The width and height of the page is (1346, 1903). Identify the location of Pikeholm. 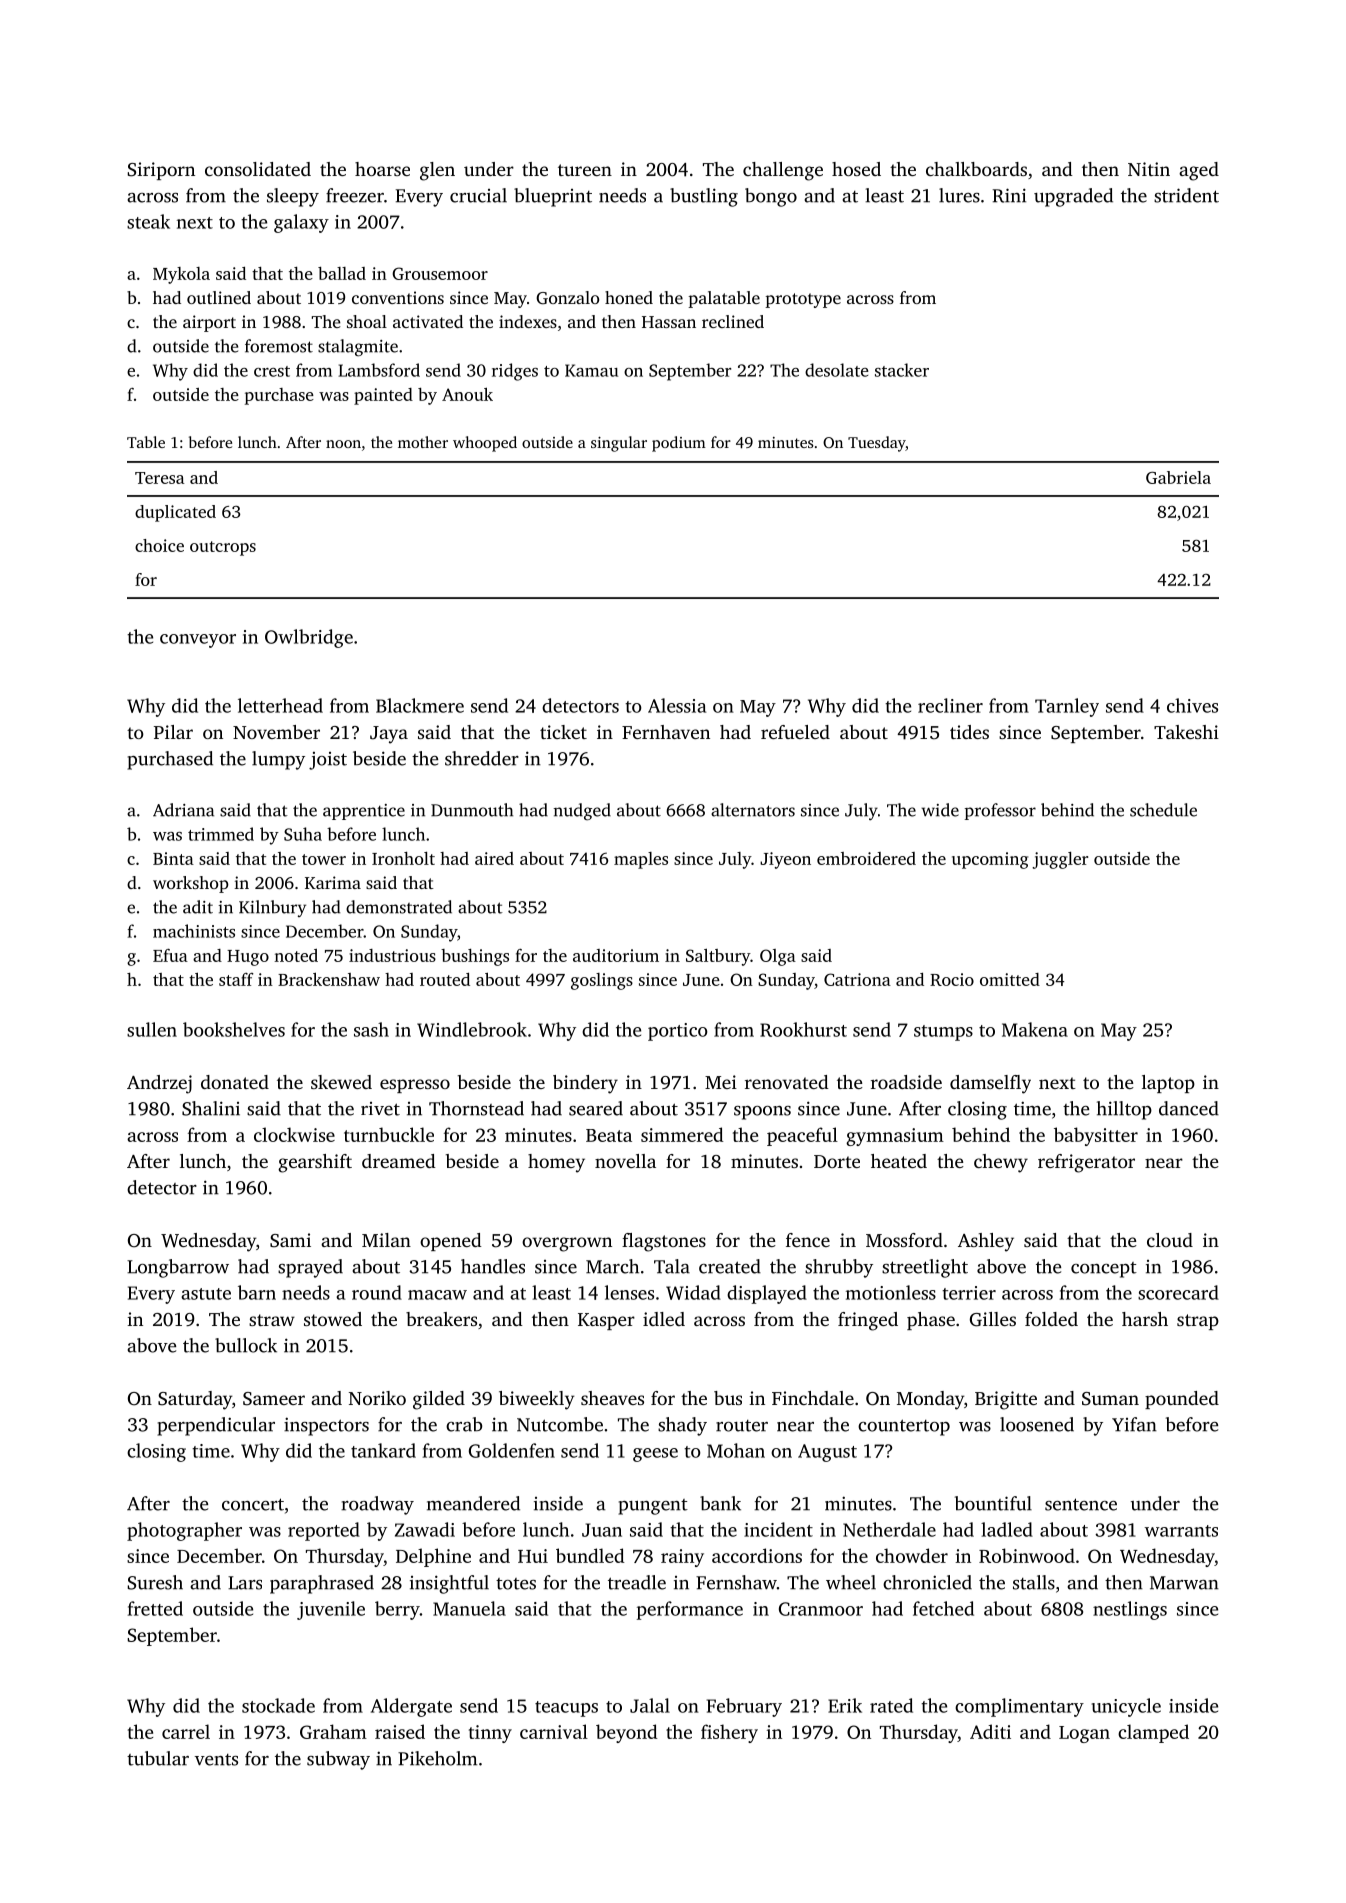
(437, 1758).
